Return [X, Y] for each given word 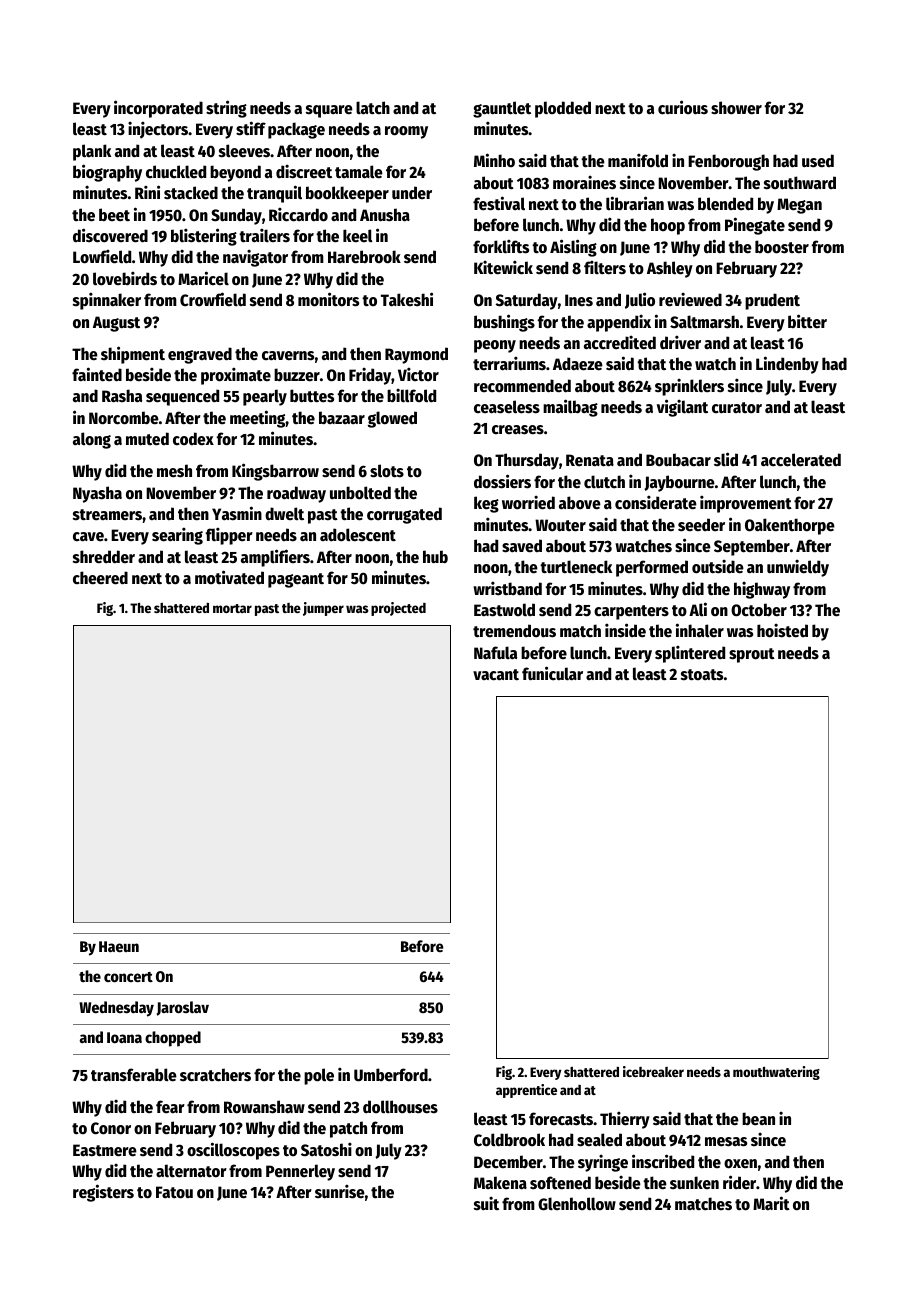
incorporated [158, 109]
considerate [656, 502]
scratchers [215, 1075]
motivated [229, 577]
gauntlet [502, 109]
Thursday [527, 461]
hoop [668, 226]
